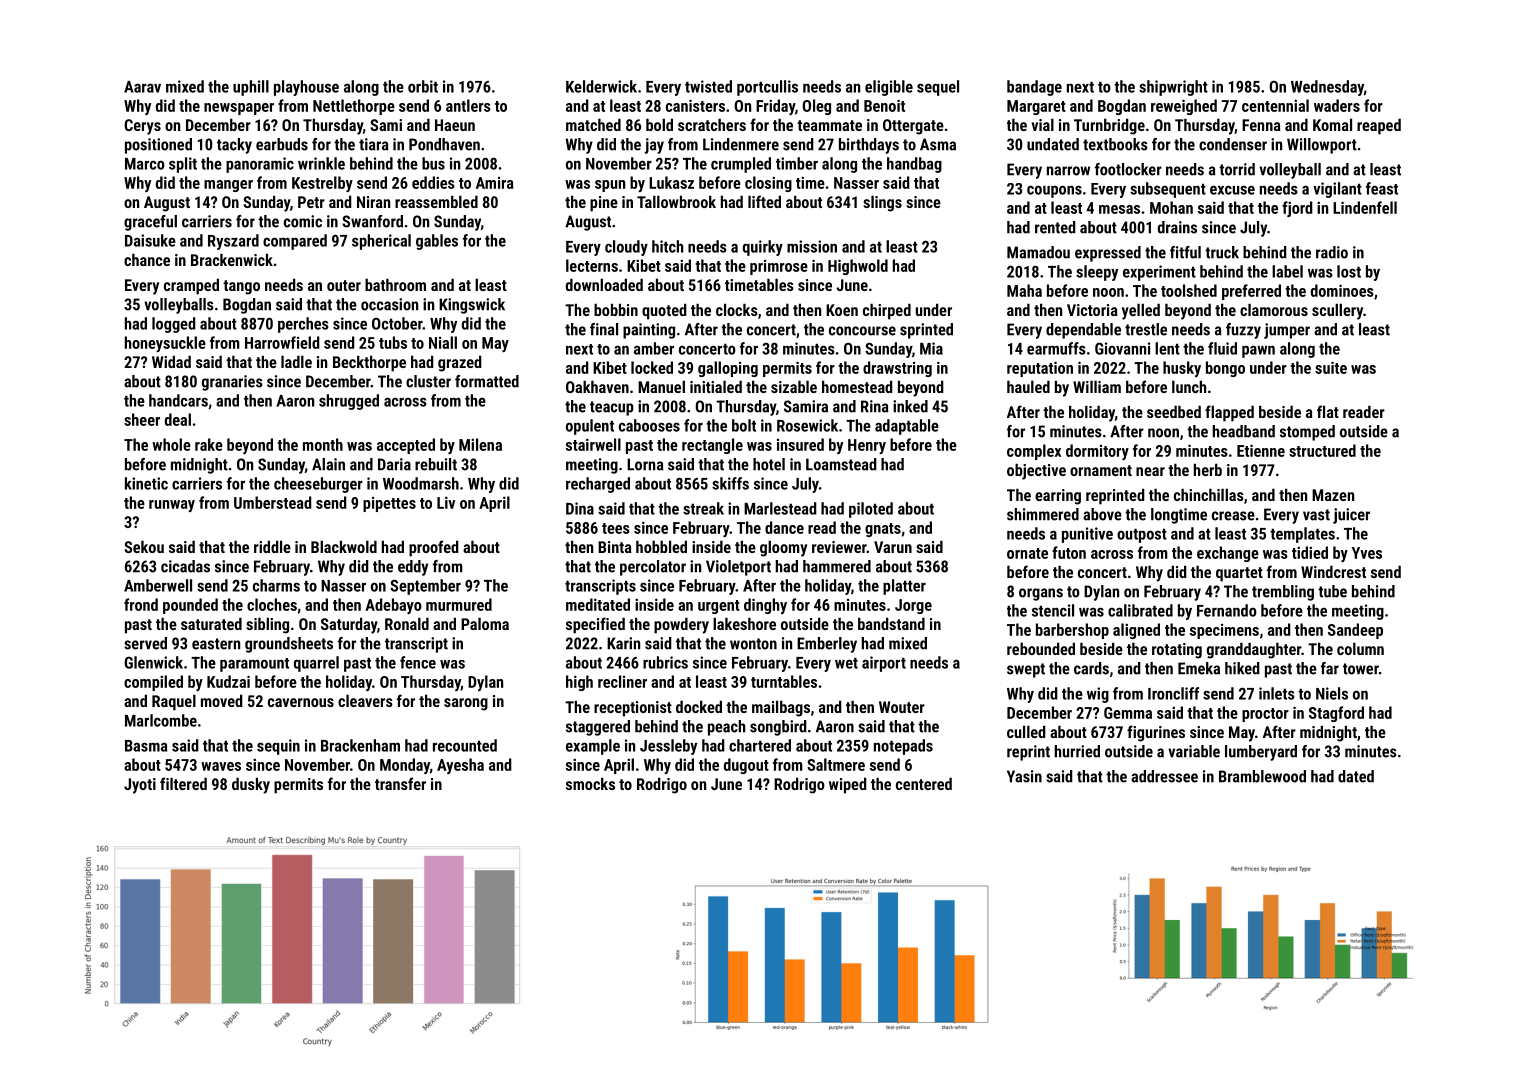 This screenshot has width=1527, height=1080. I want to click on lost, so click(1349, 271).
